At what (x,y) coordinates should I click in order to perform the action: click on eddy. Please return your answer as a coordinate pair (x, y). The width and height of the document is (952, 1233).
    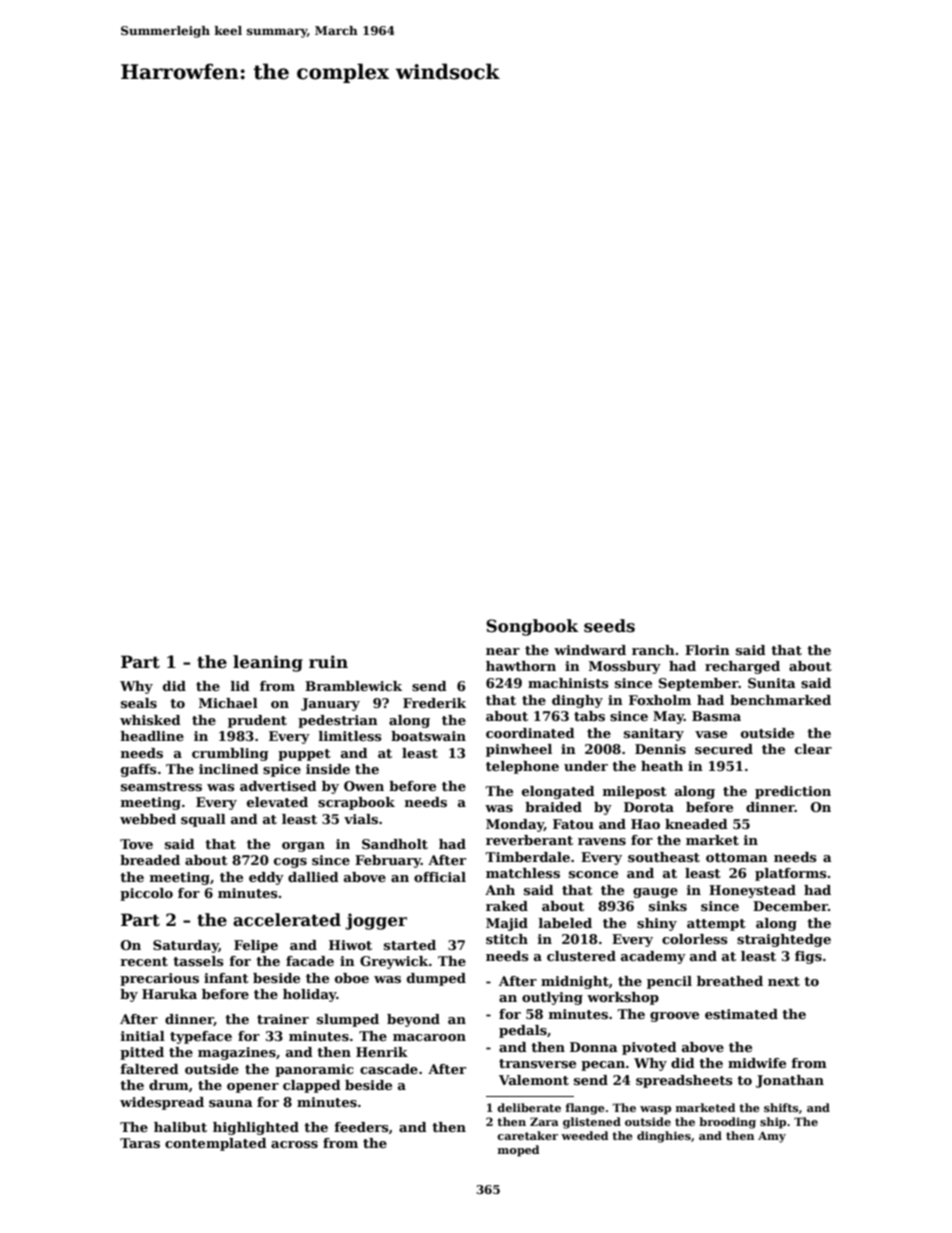
    Looking at the image, I should click on (266, 878).
